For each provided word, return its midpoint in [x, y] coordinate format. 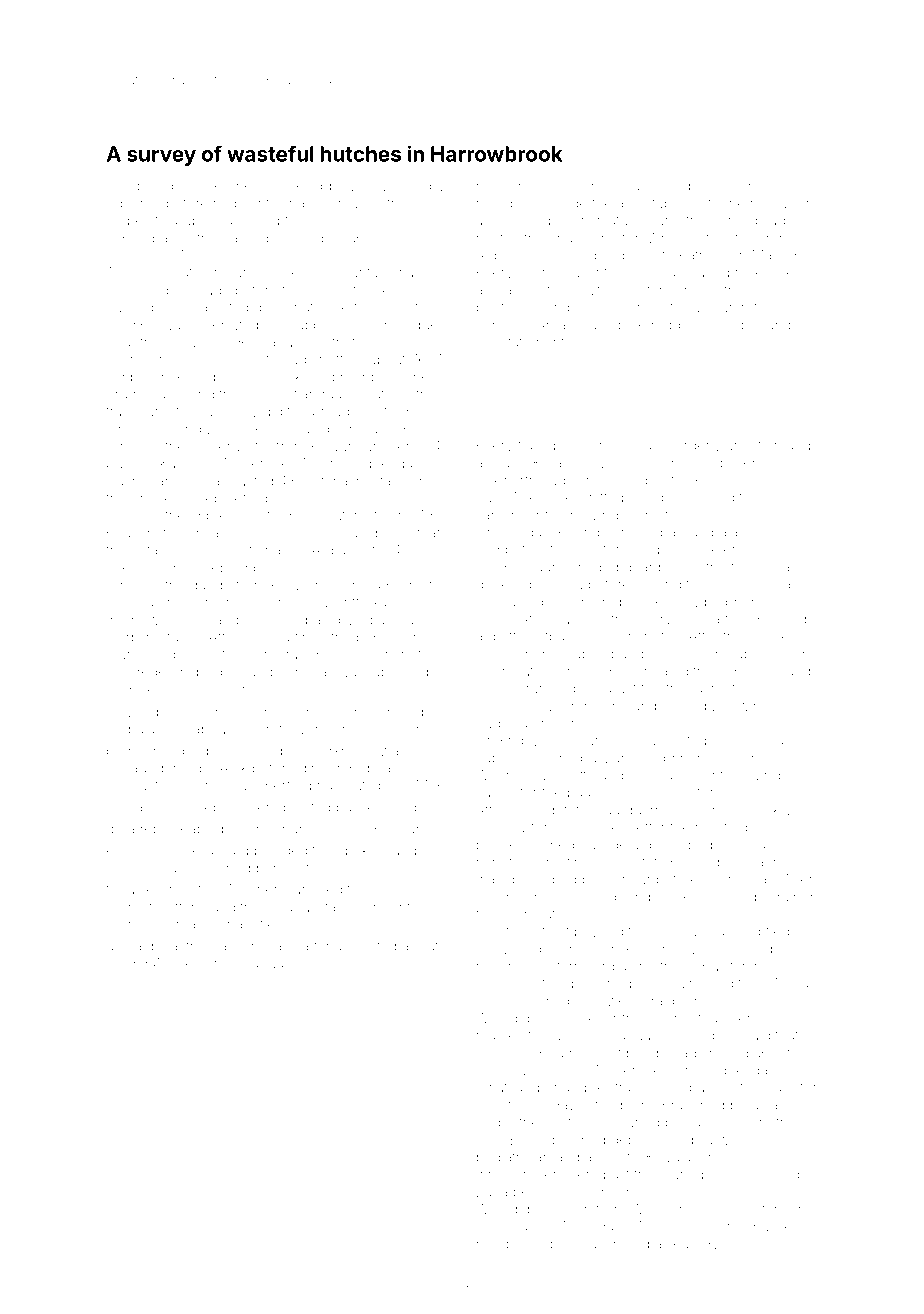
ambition [753, 445]
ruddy [670, 326]
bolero [574, 445]
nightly [149, 926]
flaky [532, 446]
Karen [179, 463]
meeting [721, 829]
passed [130, 308]
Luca [492, 1191]
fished [555, 844]
